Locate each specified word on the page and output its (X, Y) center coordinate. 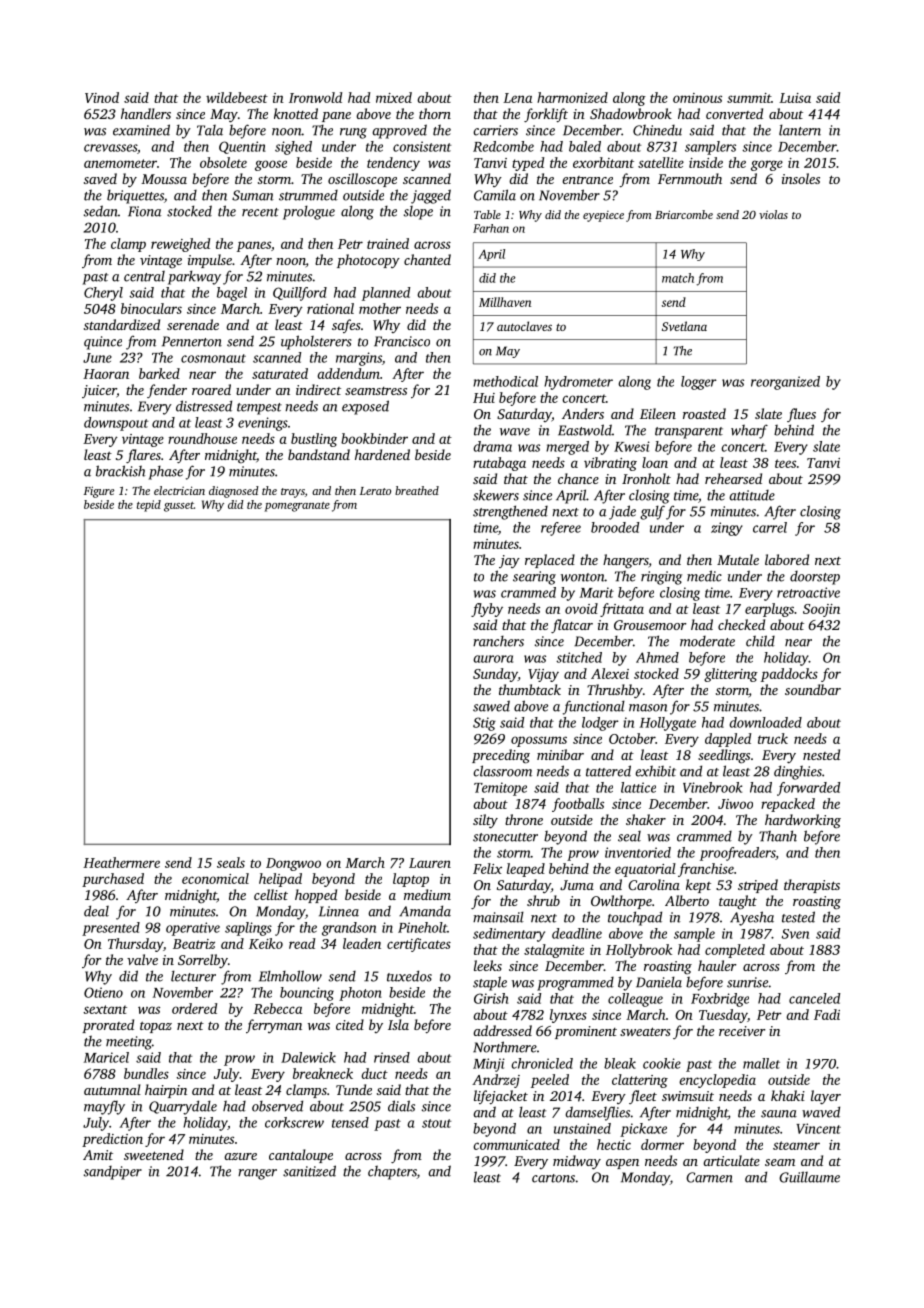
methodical (505, 381)
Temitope (500, 789)
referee (561, 529)
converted (734, 113)
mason (648, 708)
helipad (280, 880)
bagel (232, 294)
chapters (392, 1172)
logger (699, 383)
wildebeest (237, 97)
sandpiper (113, 1173)
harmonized (572, 97)
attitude (752, 495)
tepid (149, 506)
